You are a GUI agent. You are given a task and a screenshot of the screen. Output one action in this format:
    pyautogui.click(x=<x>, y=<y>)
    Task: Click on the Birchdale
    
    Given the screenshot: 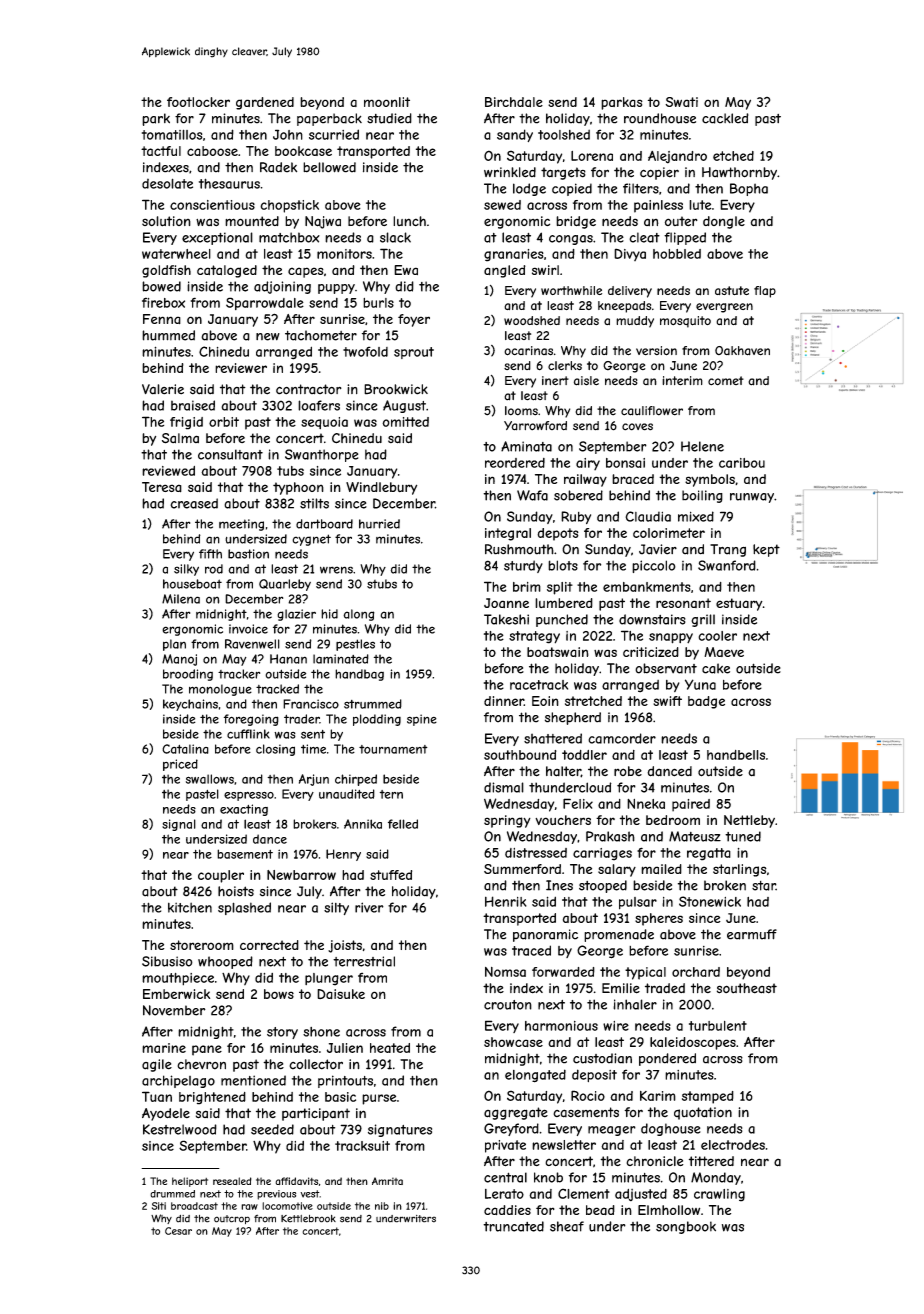 What is the action you would take?
    pyautogui.click(x=514, y=102)
